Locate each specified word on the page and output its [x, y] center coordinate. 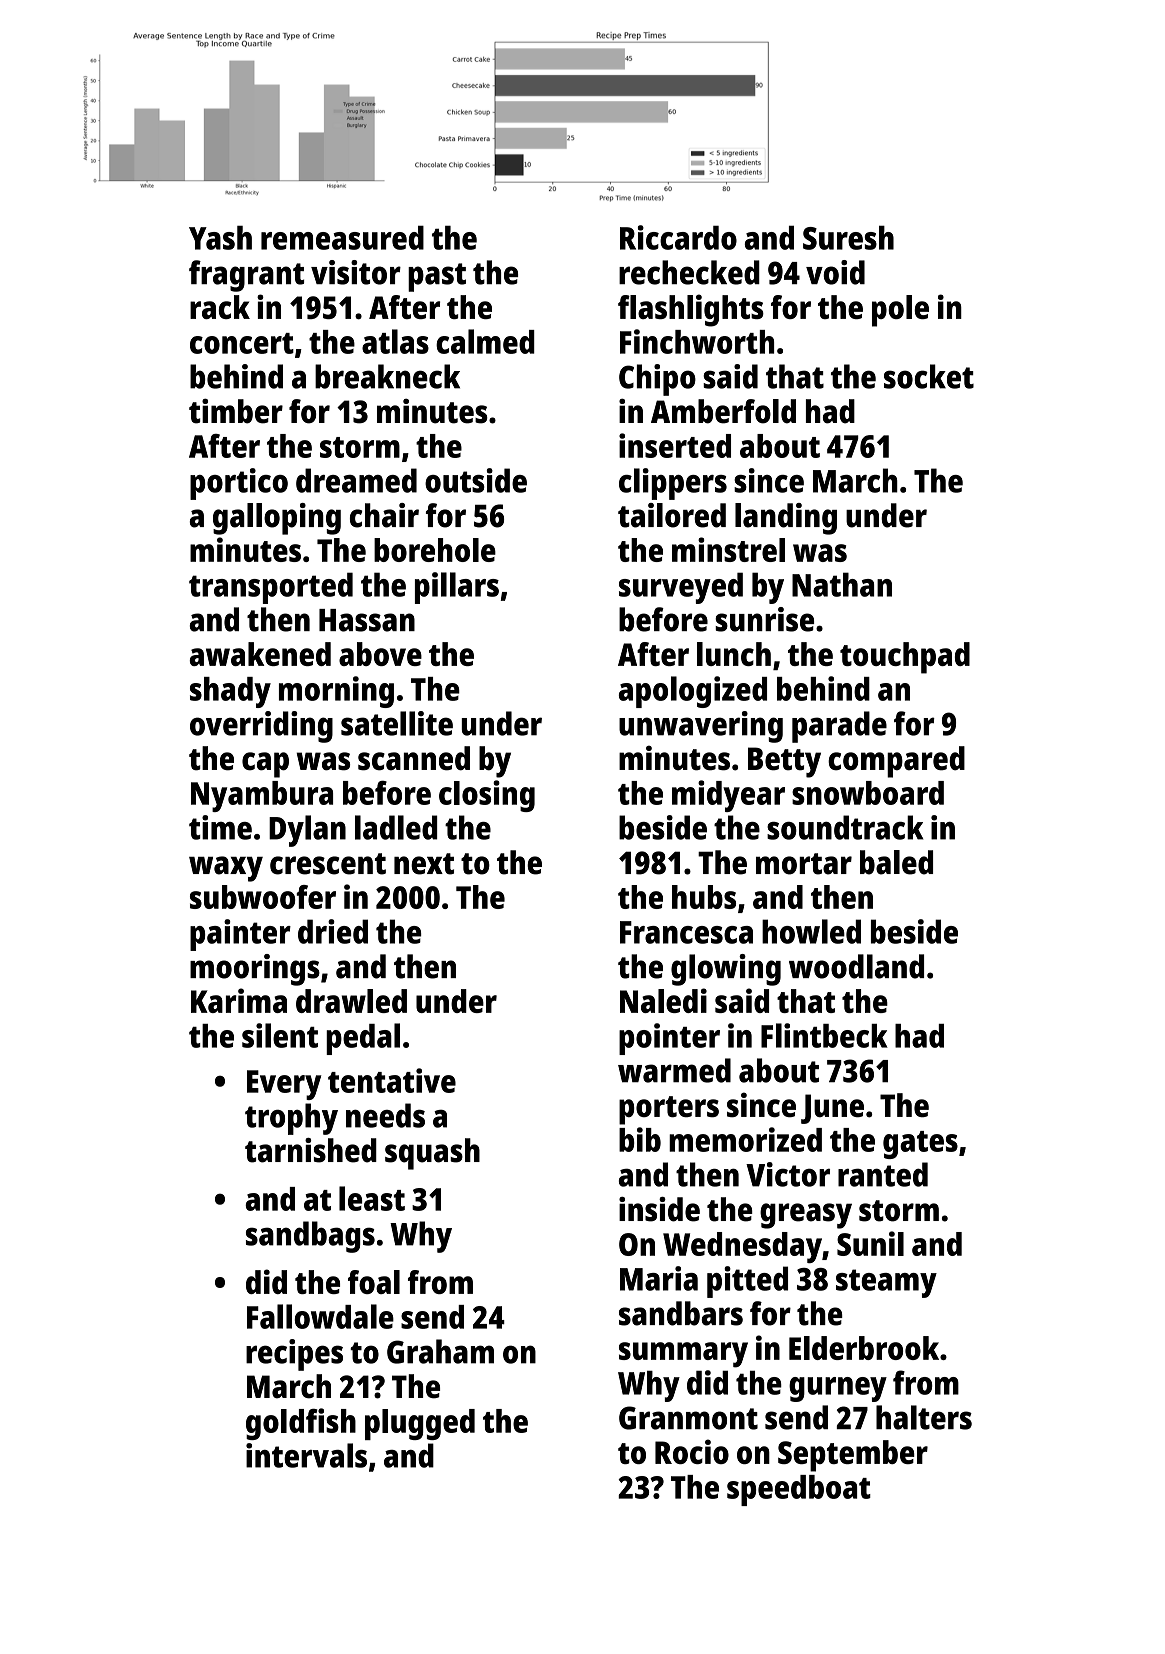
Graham [440, 1351]
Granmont [688, 1418]
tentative [392, 1080]
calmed [485, 341]
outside [476, 480]
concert [242, 343]
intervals [306, 1455]
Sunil [870, 1243]
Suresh [848, 238]
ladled [396, 827]
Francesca [686, 932]
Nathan [842, 584]
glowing [726, 970]
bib [640, 1139]
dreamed [356, 480]
